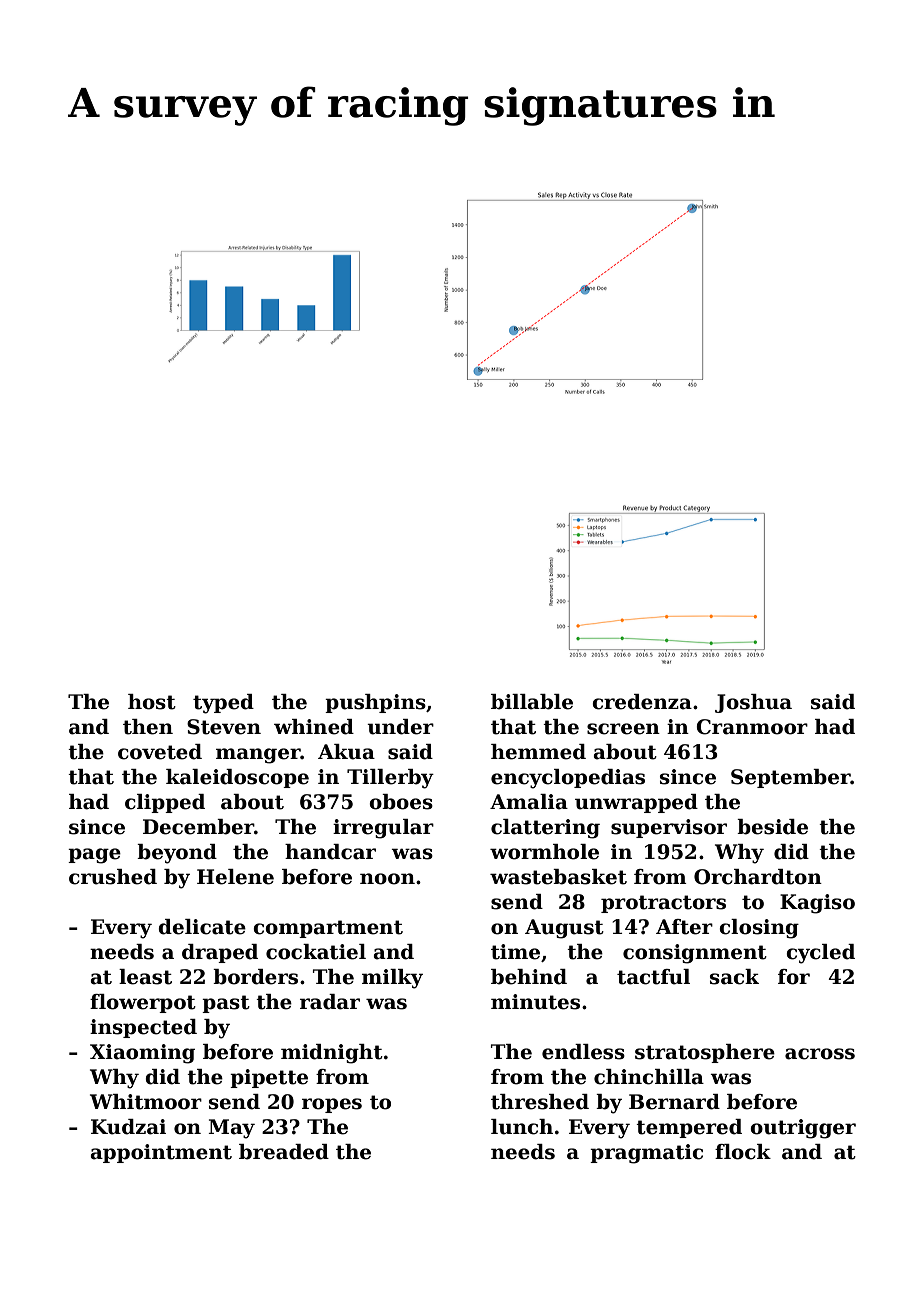 The height and width of the screenshot is (1311, 924). What do you see at coordinates (390, 779) in the screenshot?
I see `Tillerby` at bounding box center [390, 779].
